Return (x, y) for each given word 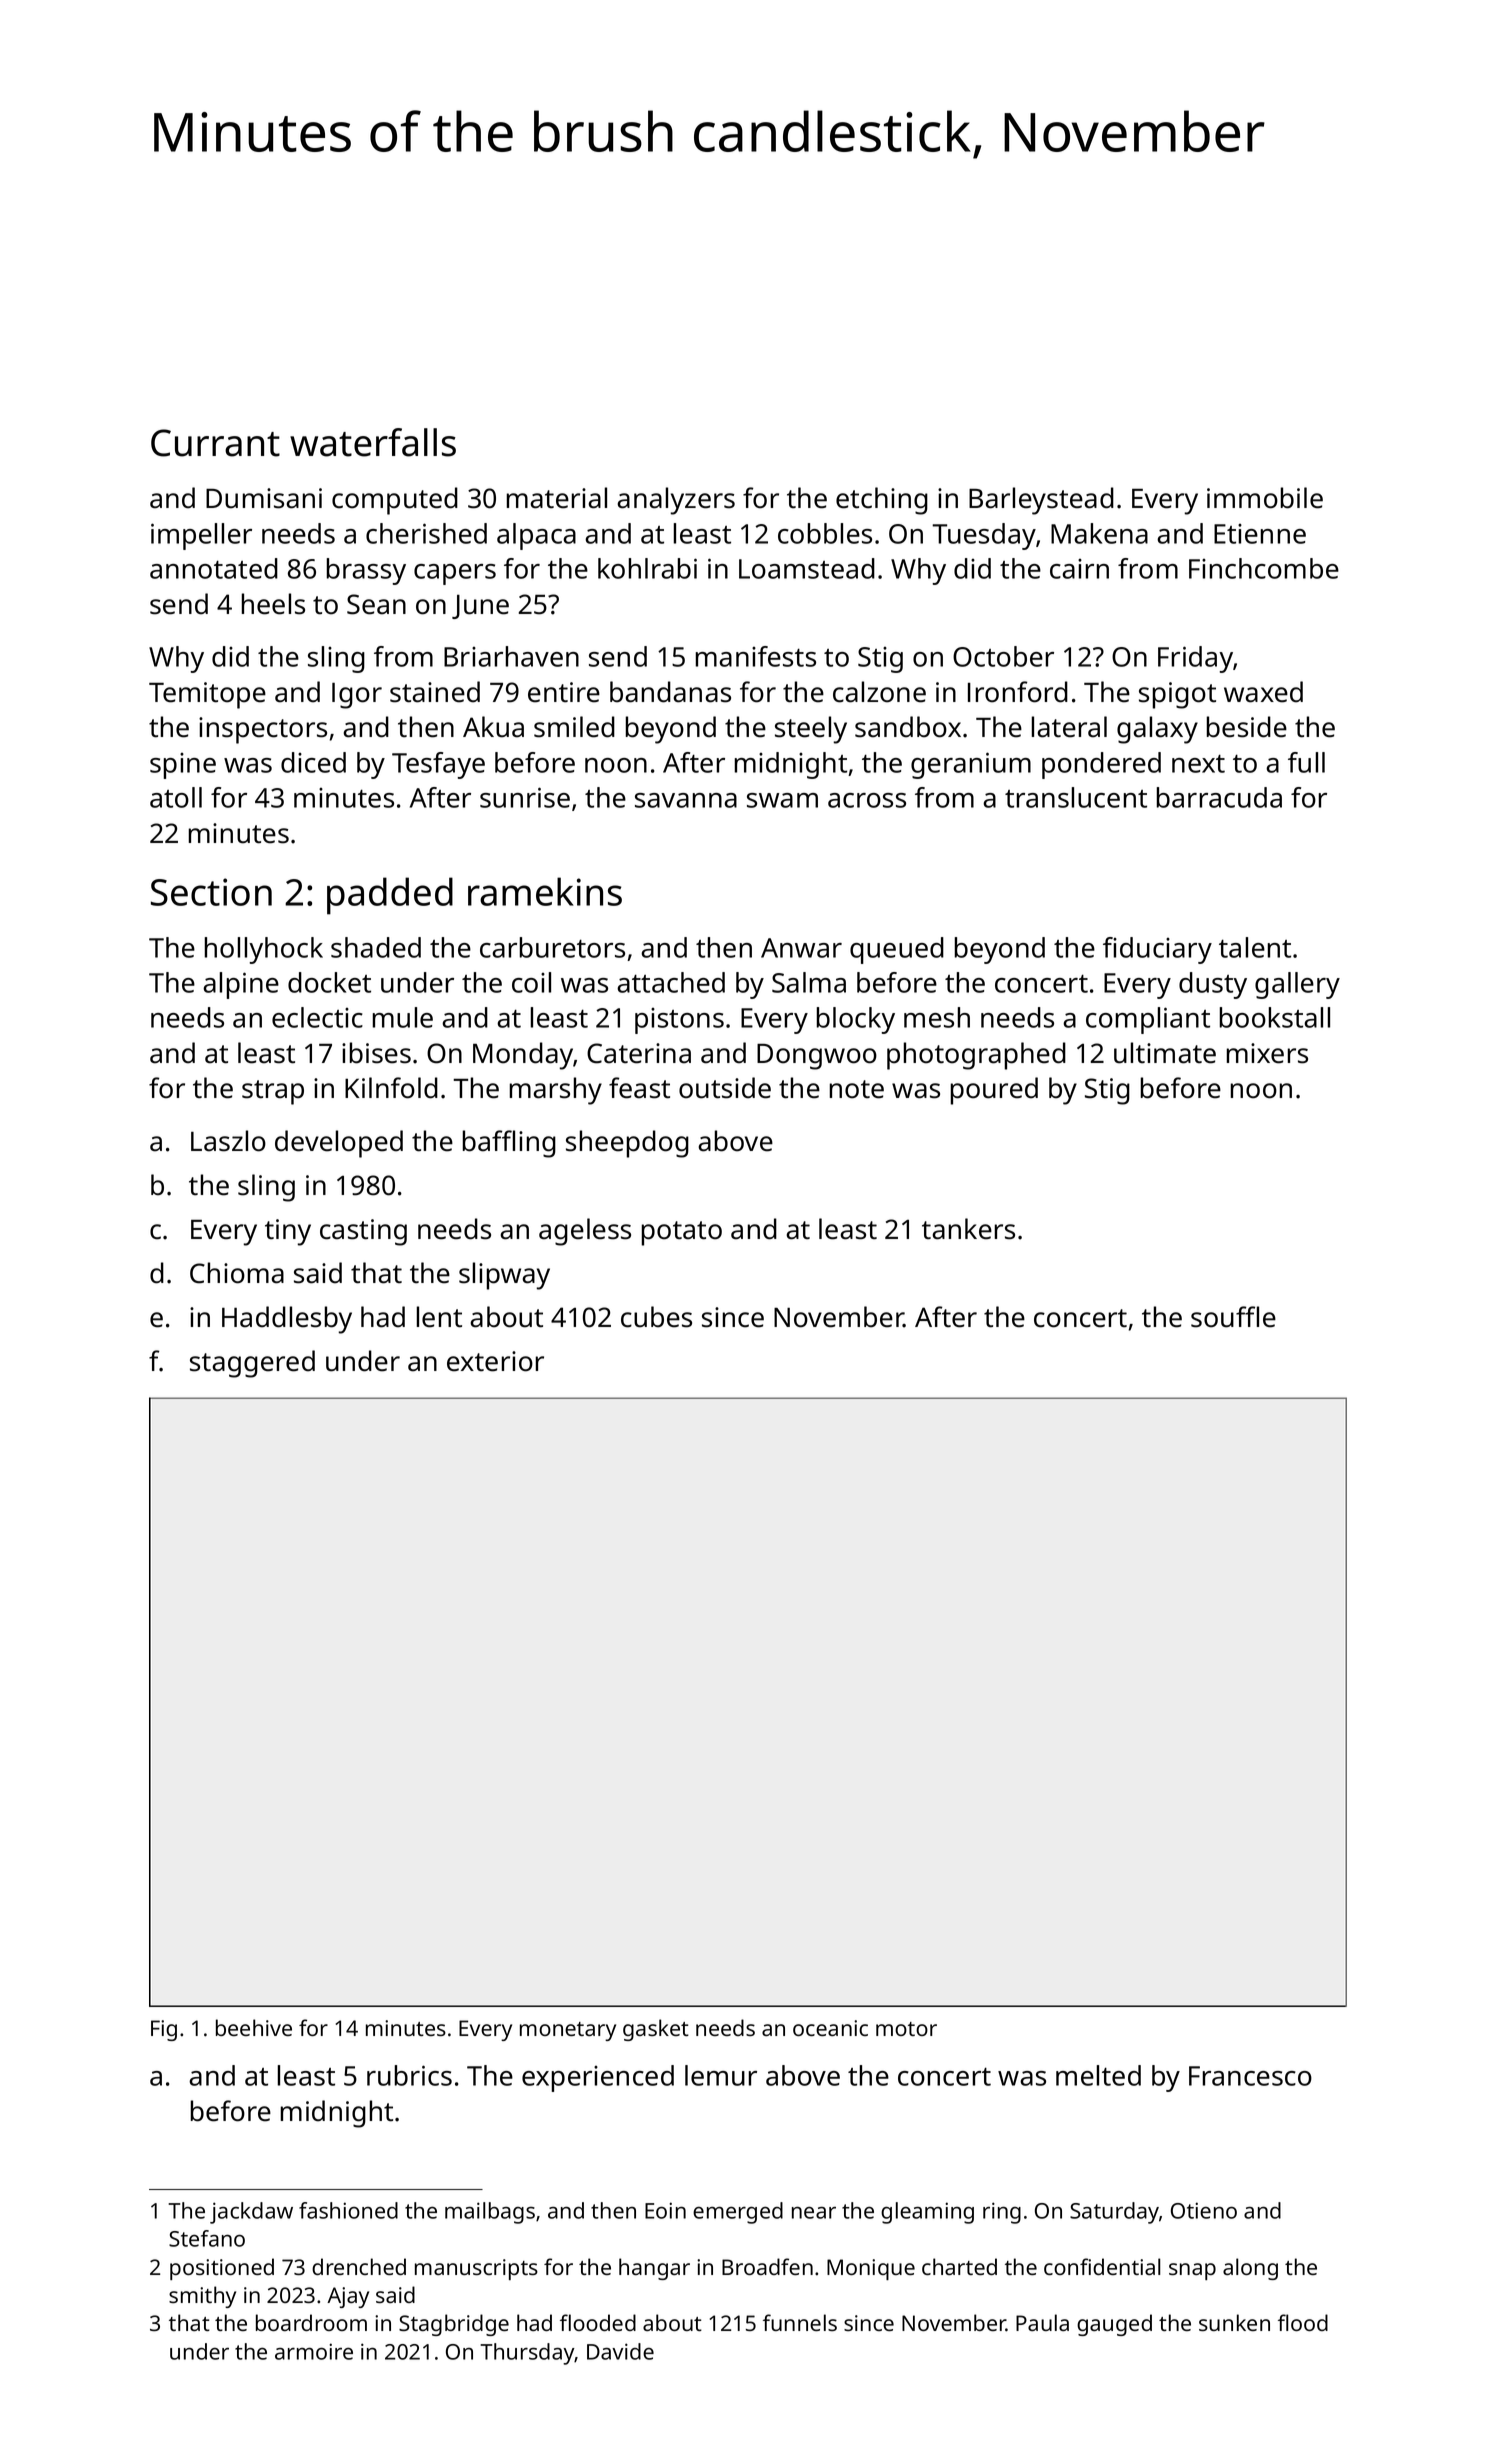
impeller (201, 536)
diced (313, 762)
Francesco (1250, 2076)
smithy (202, 2297)
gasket (656, 2030)
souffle (1233, 1317)
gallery (1297, 985)
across (867, 800)
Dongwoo (817, 1057)
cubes (656, 1317)
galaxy (1157, 730)
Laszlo (228, 1141)
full (1306, 762)
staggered (252, 1364)
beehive (254, 2027)
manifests (755, 656)
